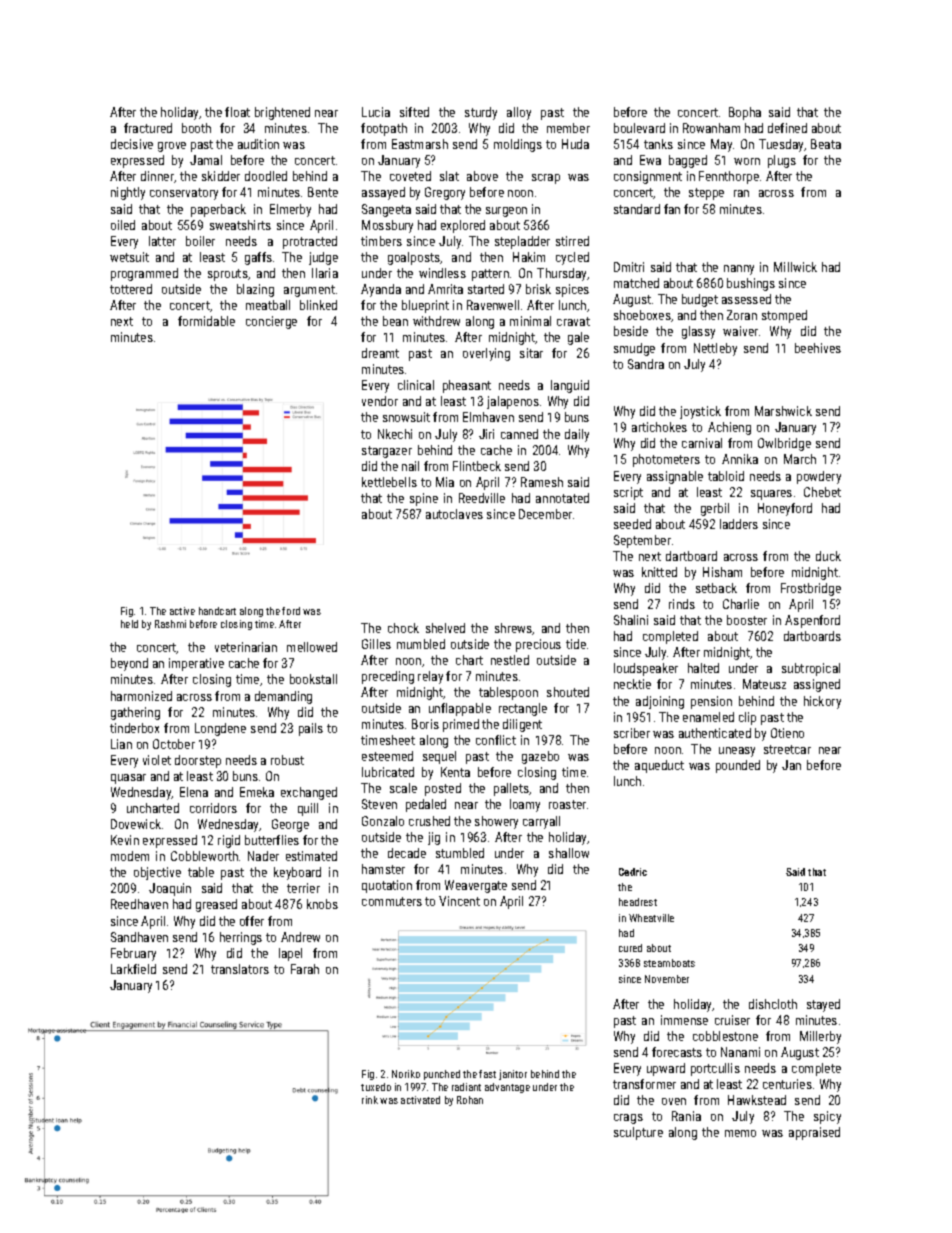 This screenshot has width=952, height=1233. What do you see at coordinates (463, 226) in the screenshot?
I see `explored` at bounding box center [463, 226].
